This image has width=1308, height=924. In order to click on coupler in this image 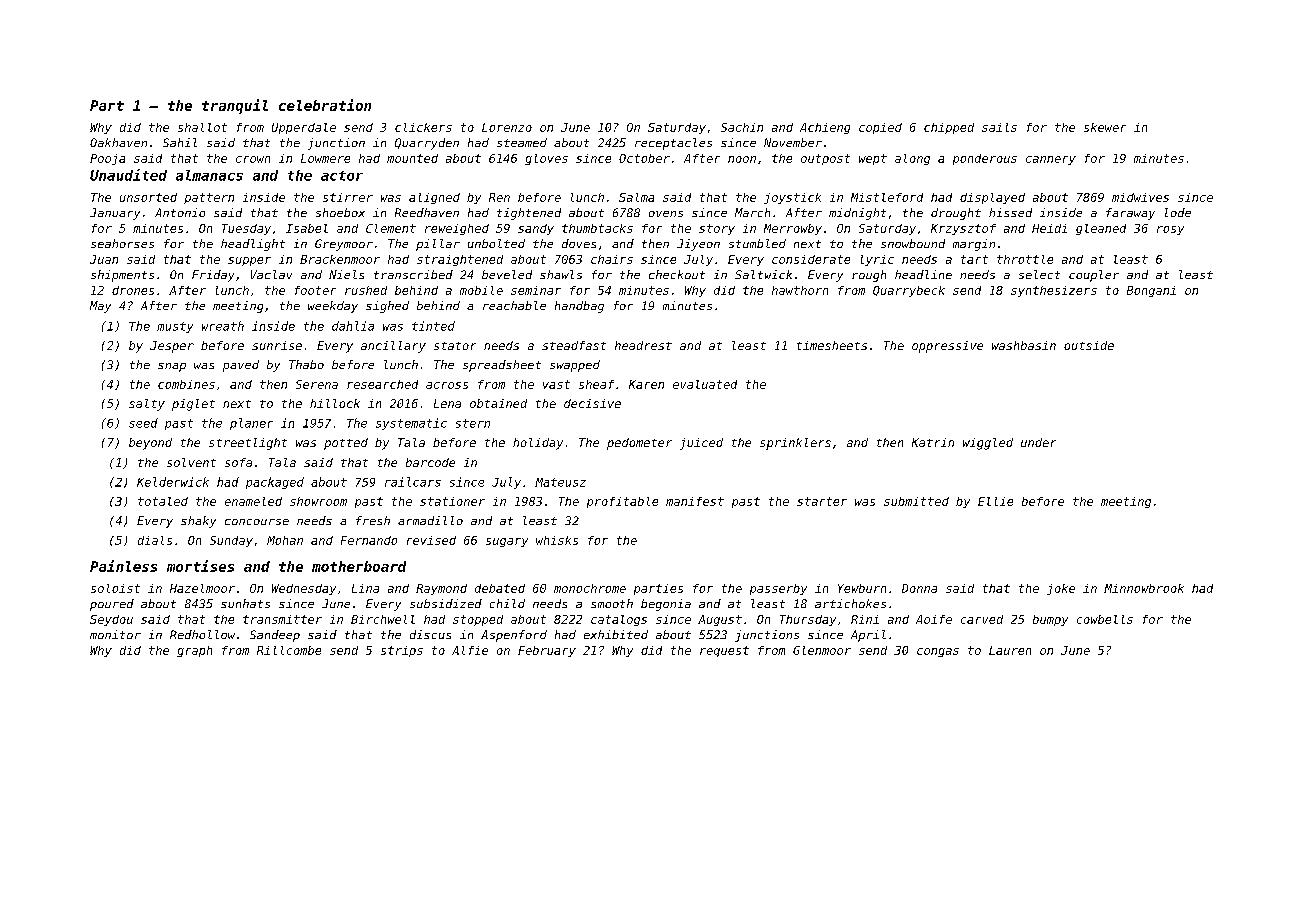, I will do `click(1094, 276)`.
